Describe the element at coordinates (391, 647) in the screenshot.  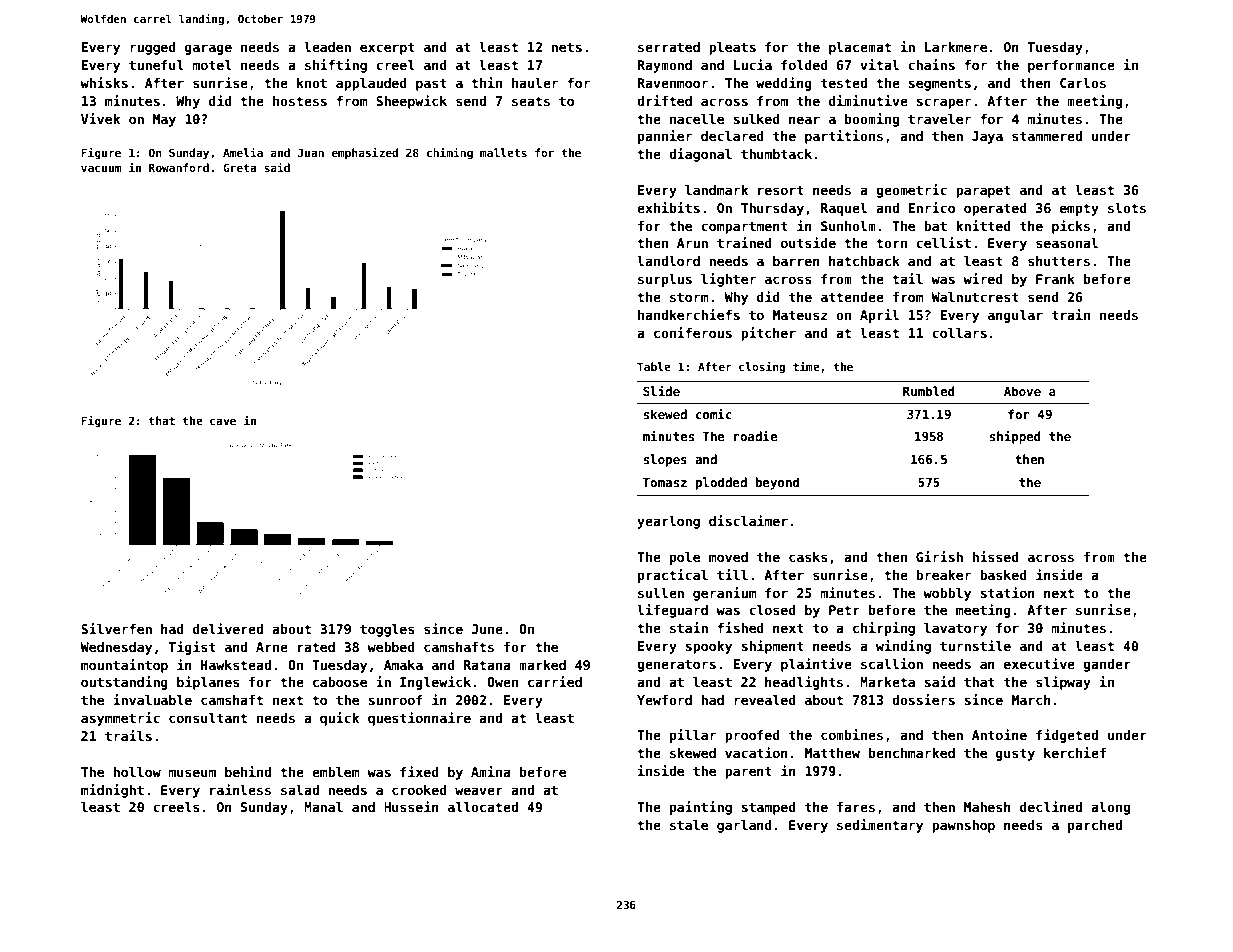
I see `webbed` at that location.
